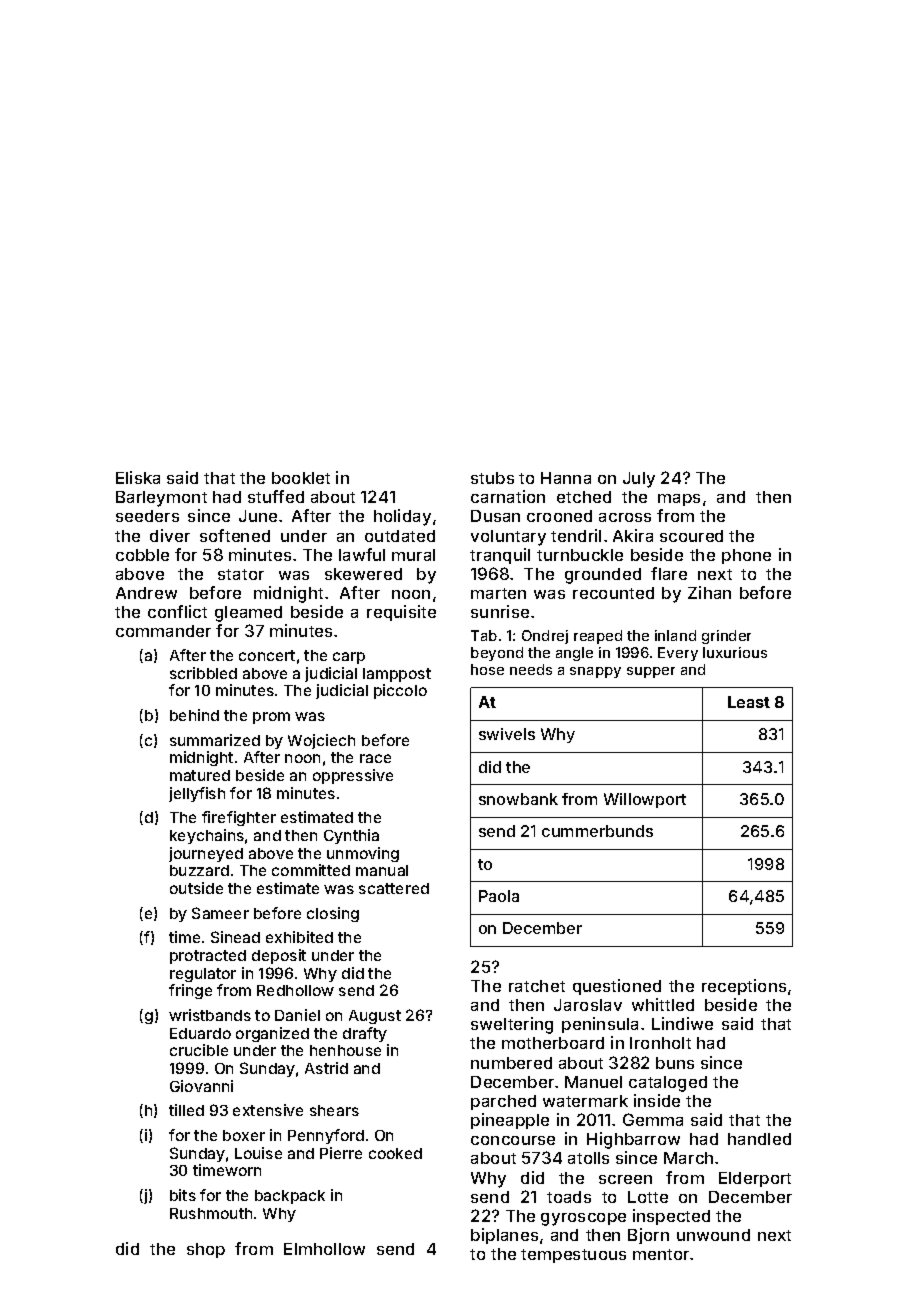 This page has width=908, height=1316. What do you see at coordinates (679, 500) in the page?
I see `maps` at bounding box center [679, 500].
